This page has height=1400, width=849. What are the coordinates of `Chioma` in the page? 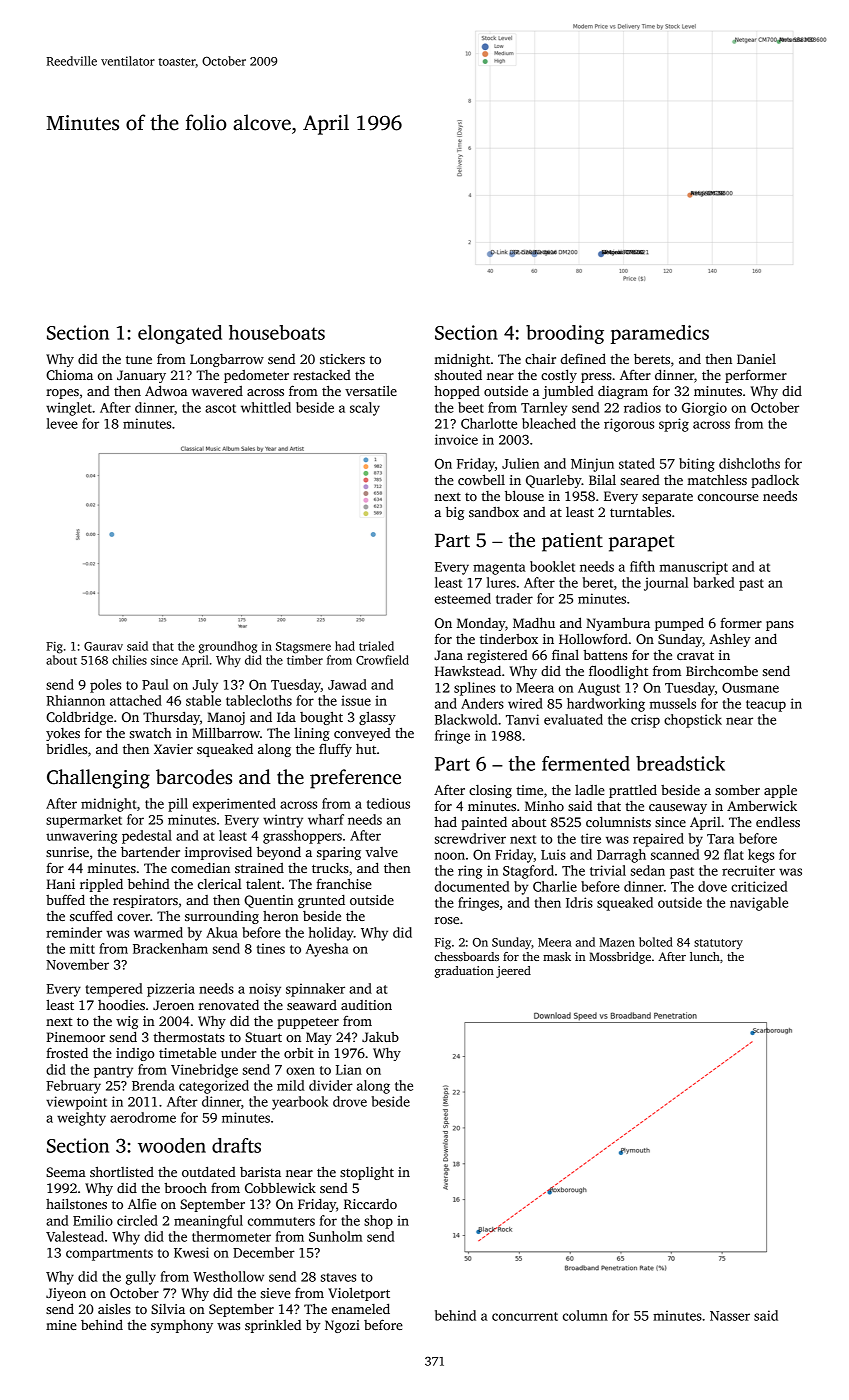 It's located at (69, 375).
